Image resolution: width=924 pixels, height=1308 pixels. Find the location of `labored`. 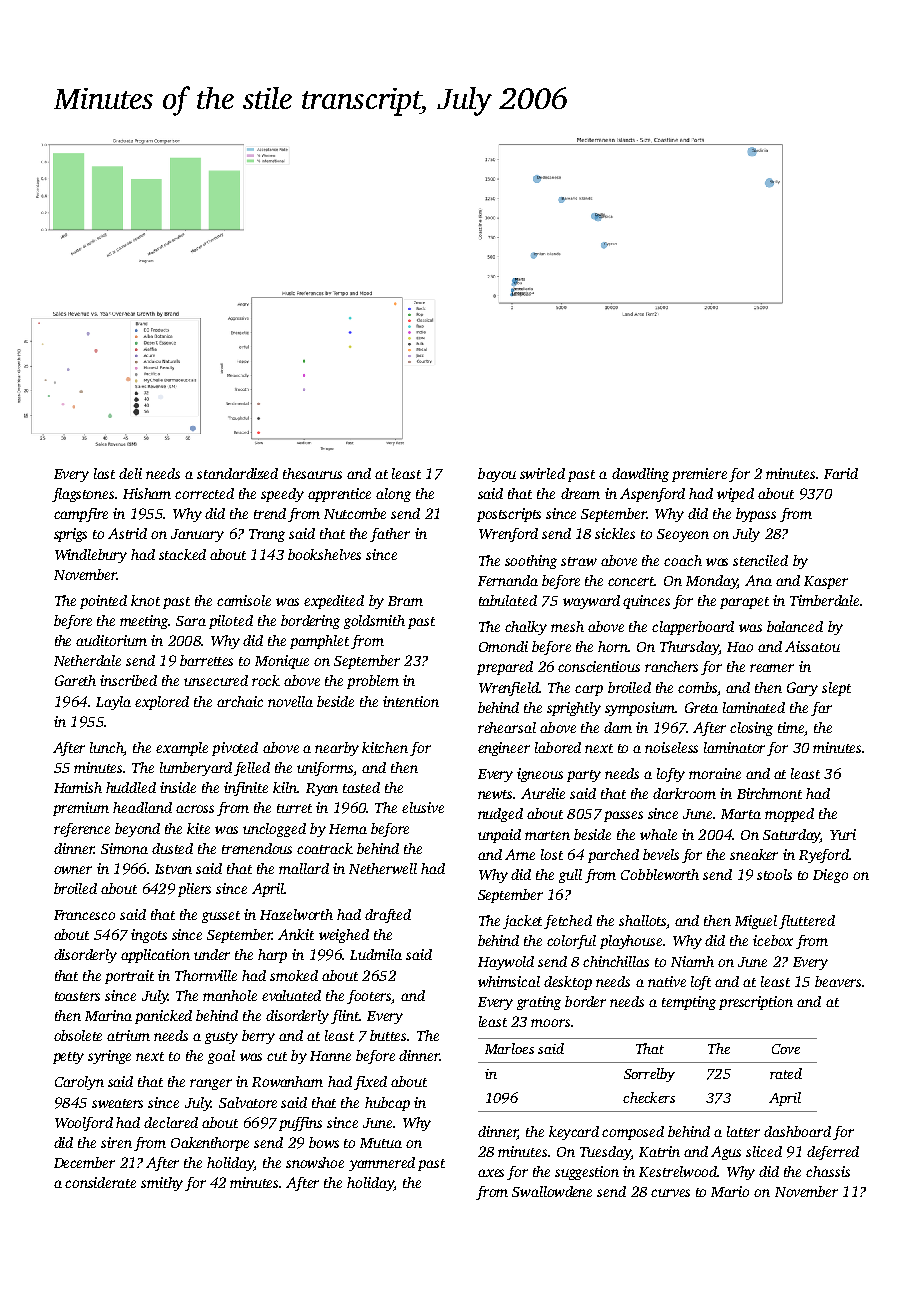

labored is located at coordinates (558, 747).
